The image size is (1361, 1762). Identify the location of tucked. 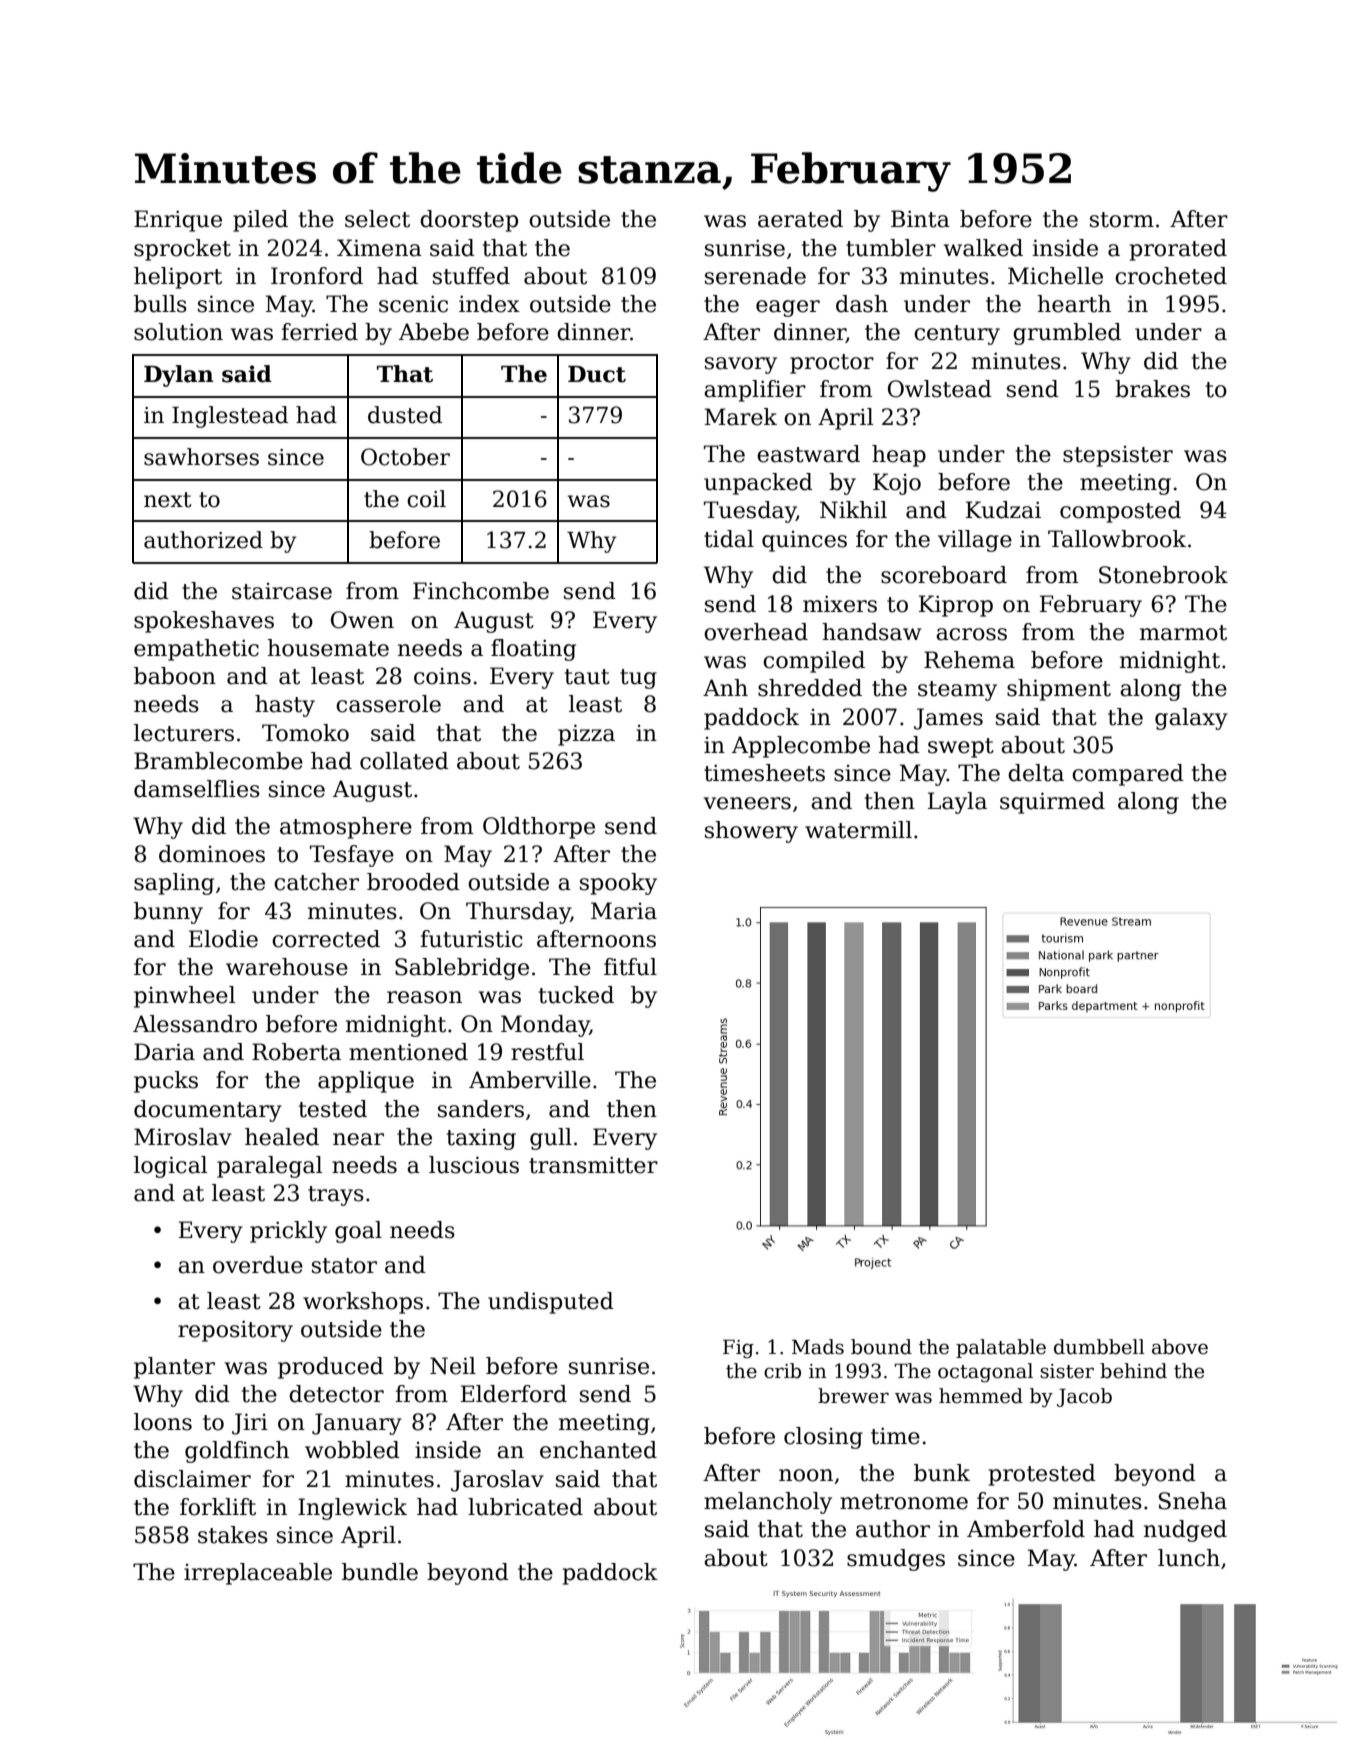
(576, 995).
